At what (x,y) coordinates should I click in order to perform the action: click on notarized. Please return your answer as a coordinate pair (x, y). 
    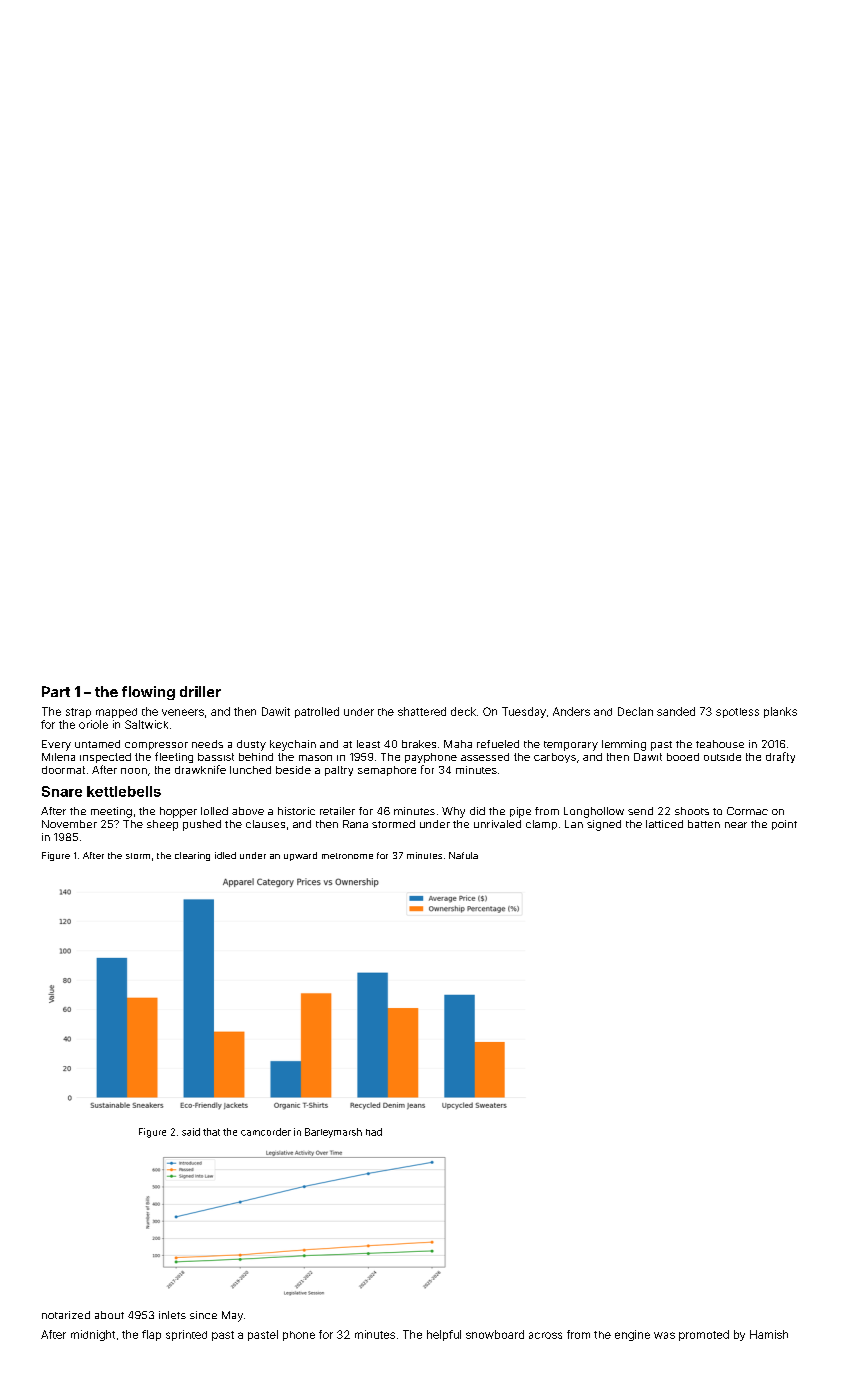
    Looking at the image, I should click on (66, 1315).
